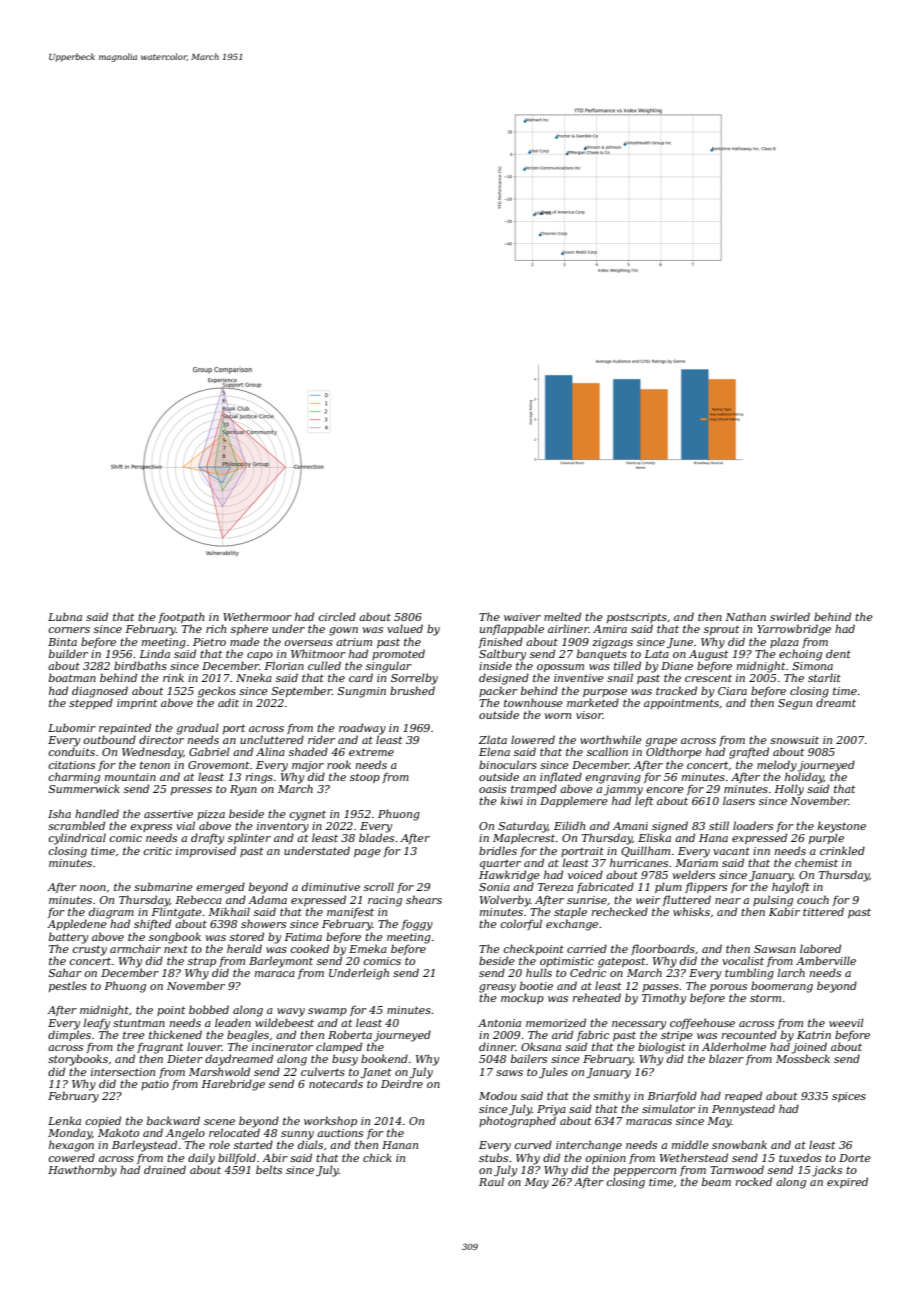 This screenshot has width=924, height=1308. I want to click on Simona, so click(812, 666).
